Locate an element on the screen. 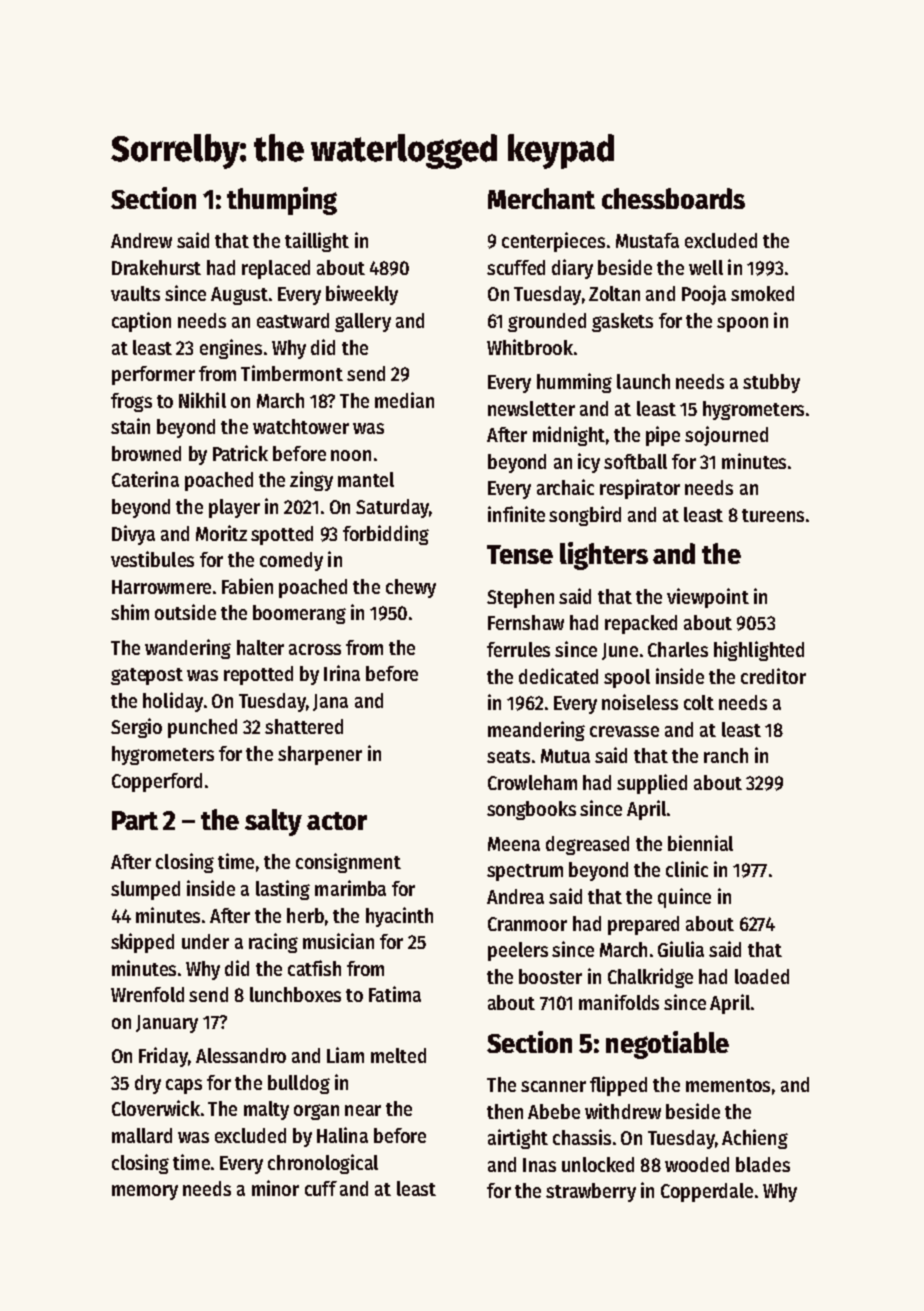  median is located at coordinates (404, 400).
